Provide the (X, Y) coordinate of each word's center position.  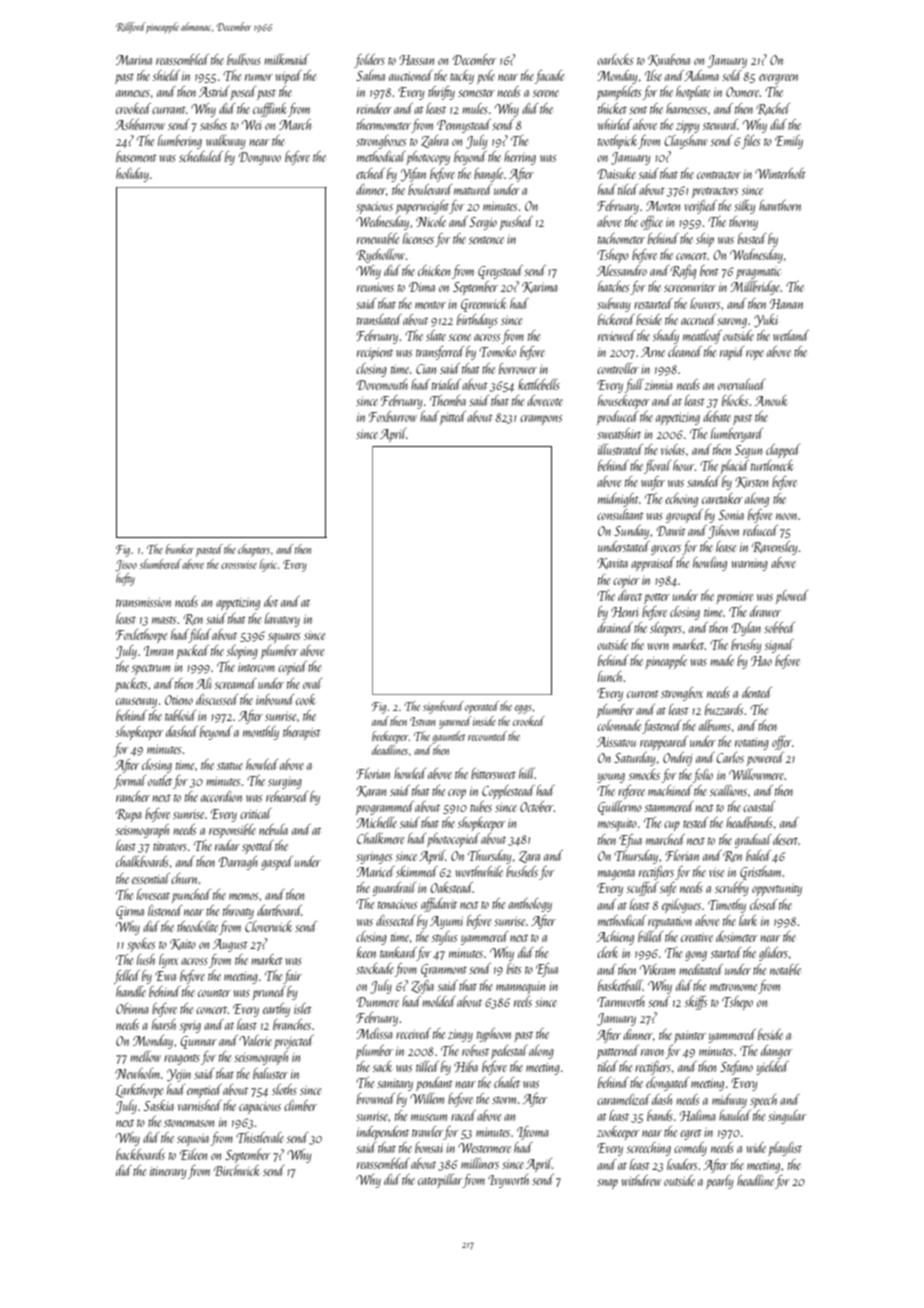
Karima (539, 287)
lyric (268, 565)
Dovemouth (382, 384)
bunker (180, 549)
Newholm (137, 1073)
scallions (728, 790)
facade (549, 77)
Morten (663, 206)
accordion (221, 796)
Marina (134, 60)
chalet (507, 1082)
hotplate (693, 93)
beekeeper (390, 737)
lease (726, 546)
